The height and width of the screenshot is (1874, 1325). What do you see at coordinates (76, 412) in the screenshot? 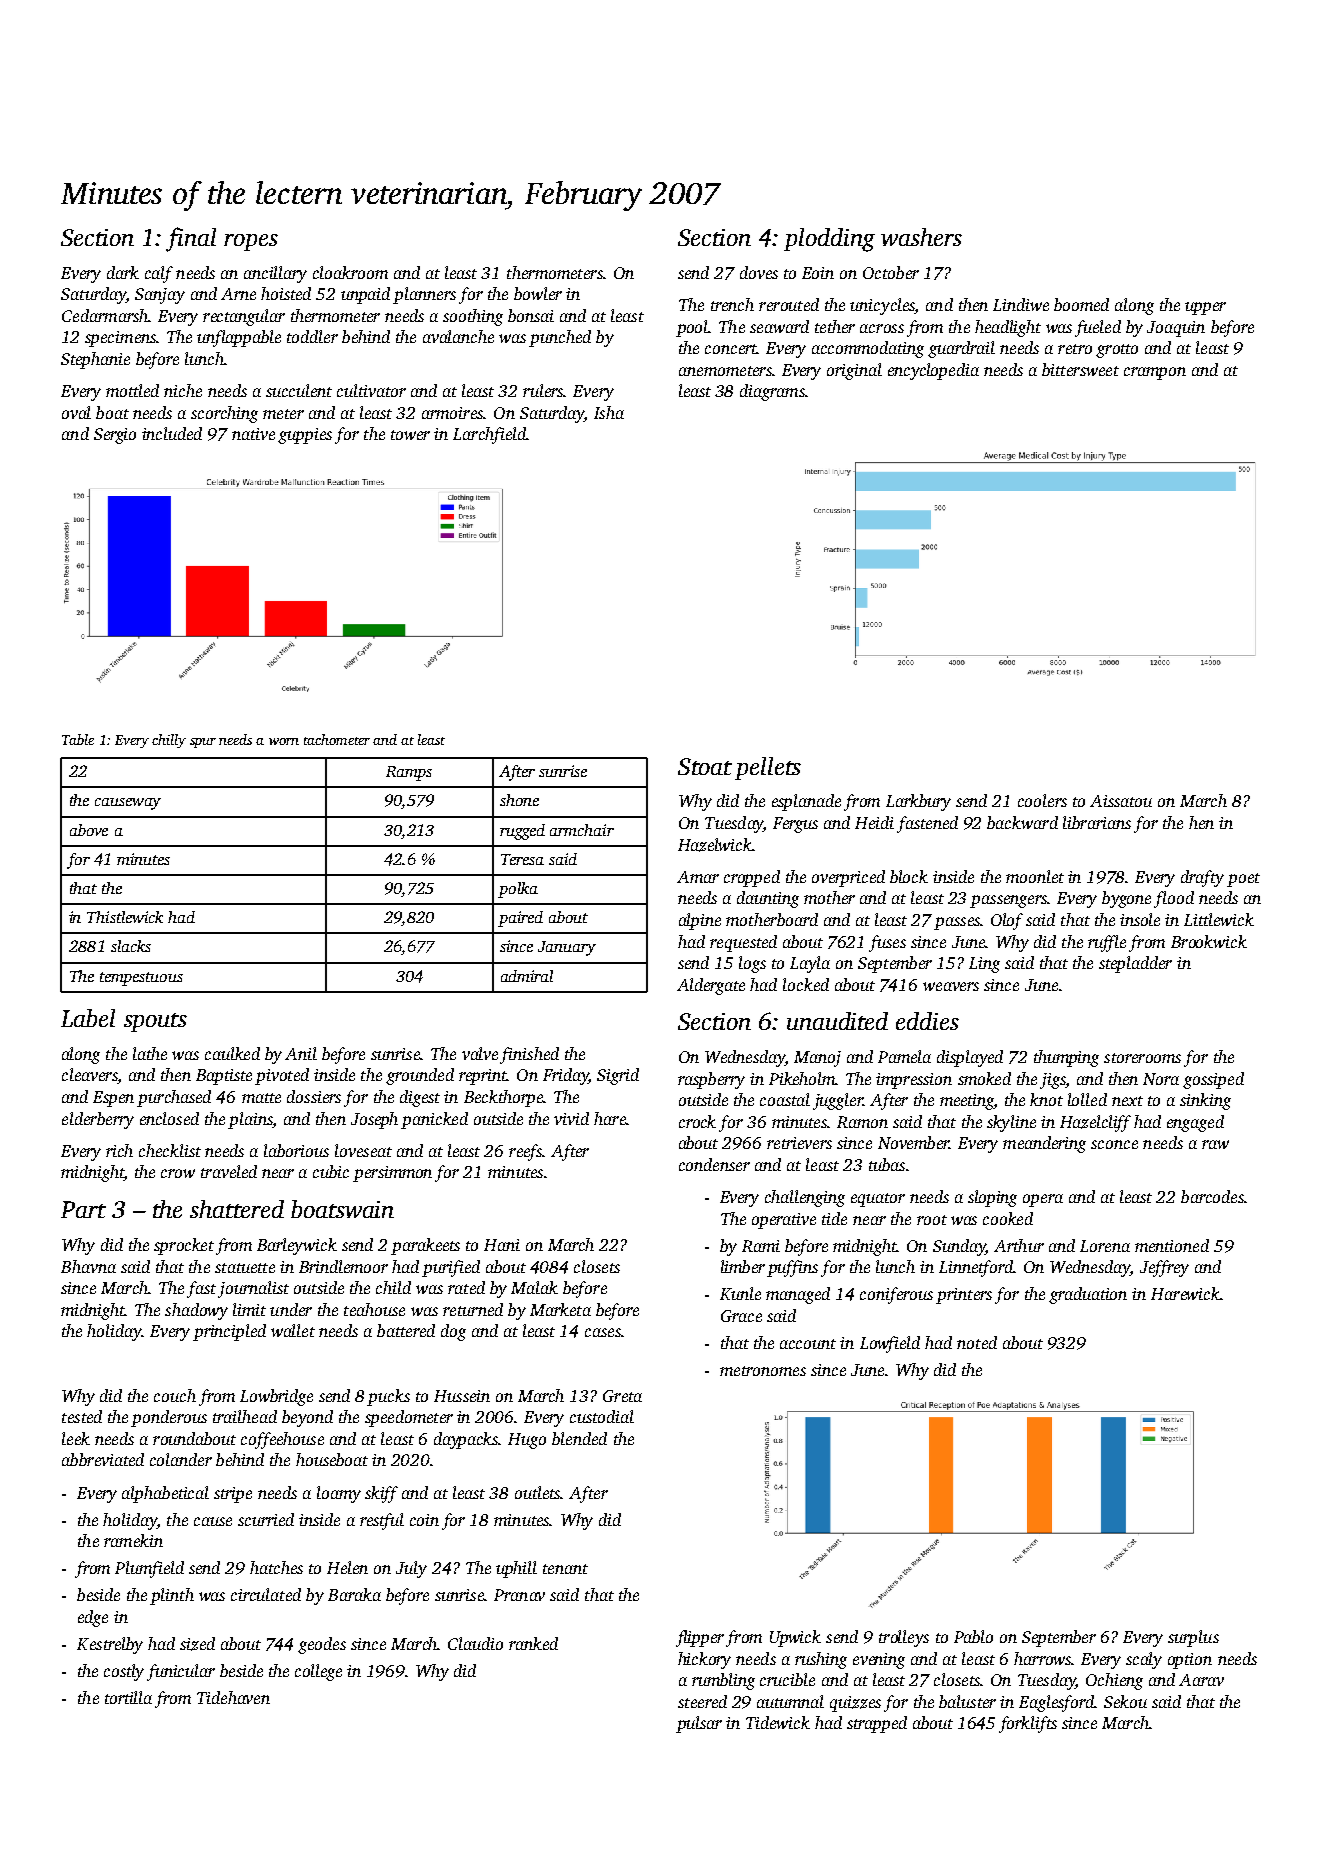
I see `oval` at bounding box center [76, 412].
